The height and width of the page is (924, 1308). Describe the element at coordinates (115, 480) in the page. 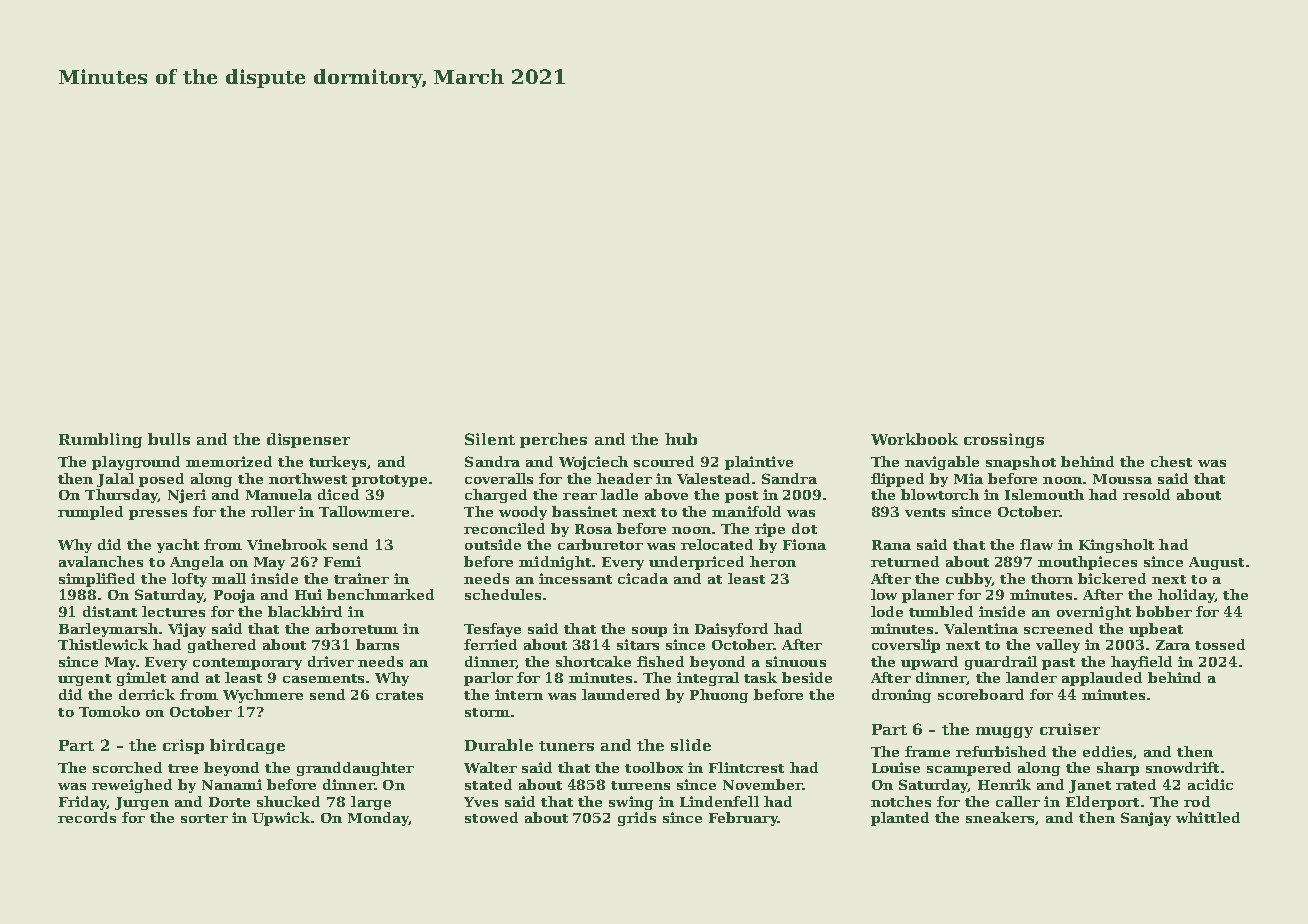

I see `Jalal` at that location.
